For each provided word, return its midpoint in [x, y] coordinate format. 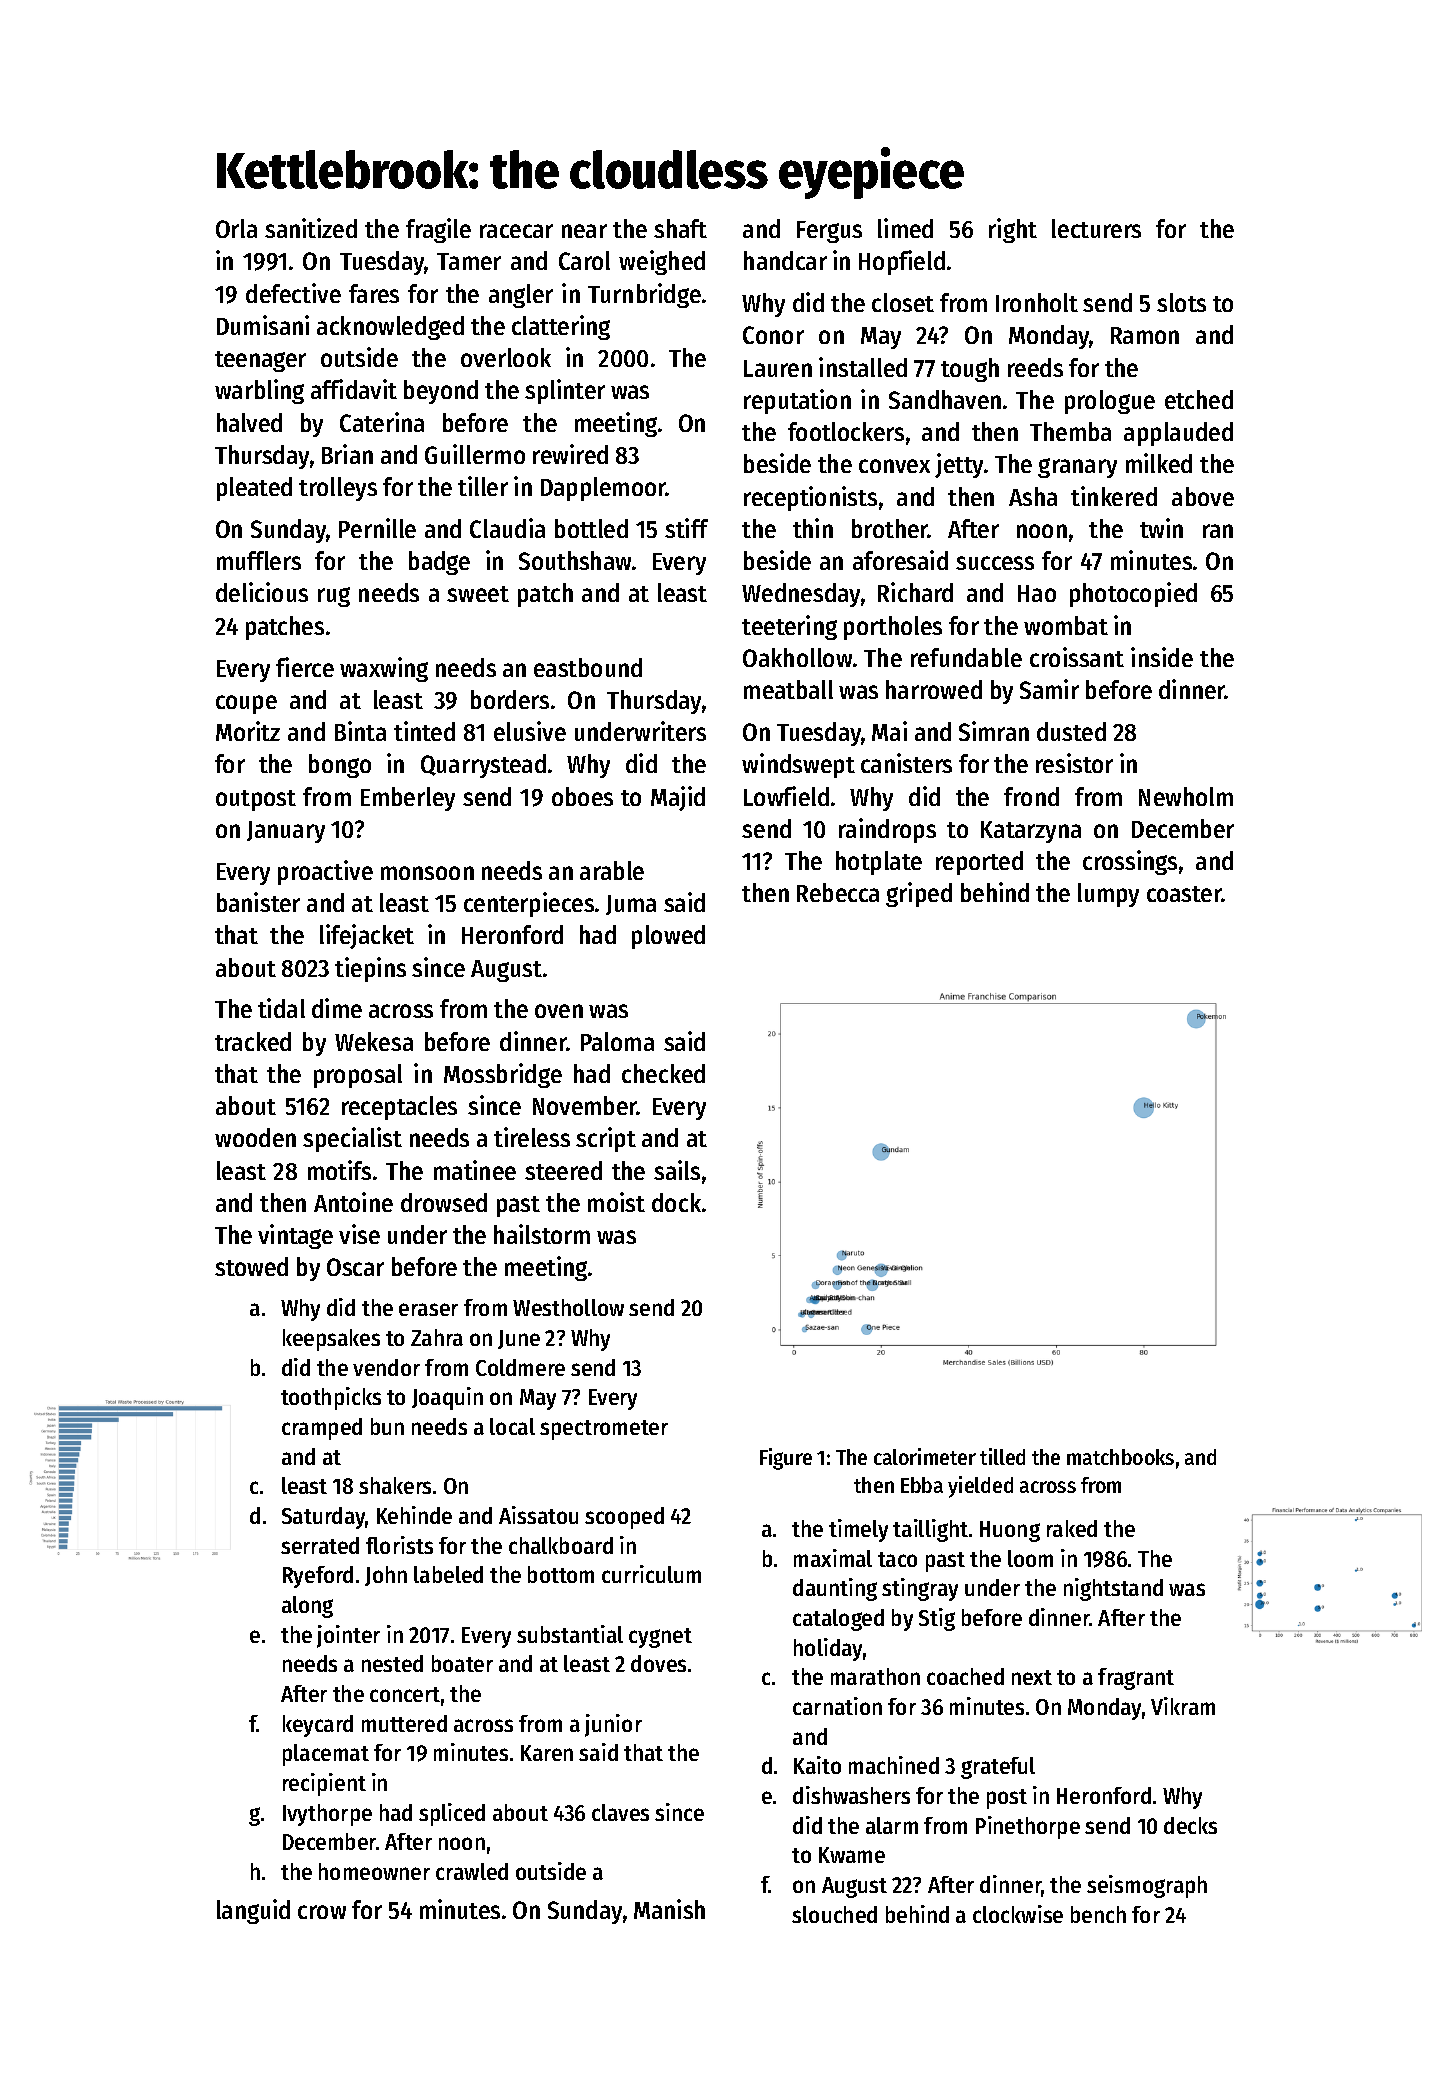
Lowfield [786, 796]
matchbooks [1120, 1457]
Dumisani [263, 325]
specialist [352, 1139]
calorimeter [925, 1456]
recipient [324, 1784]
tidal [281, 1008]
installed [863, 367]
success [995, 563]
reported [979, 863]
